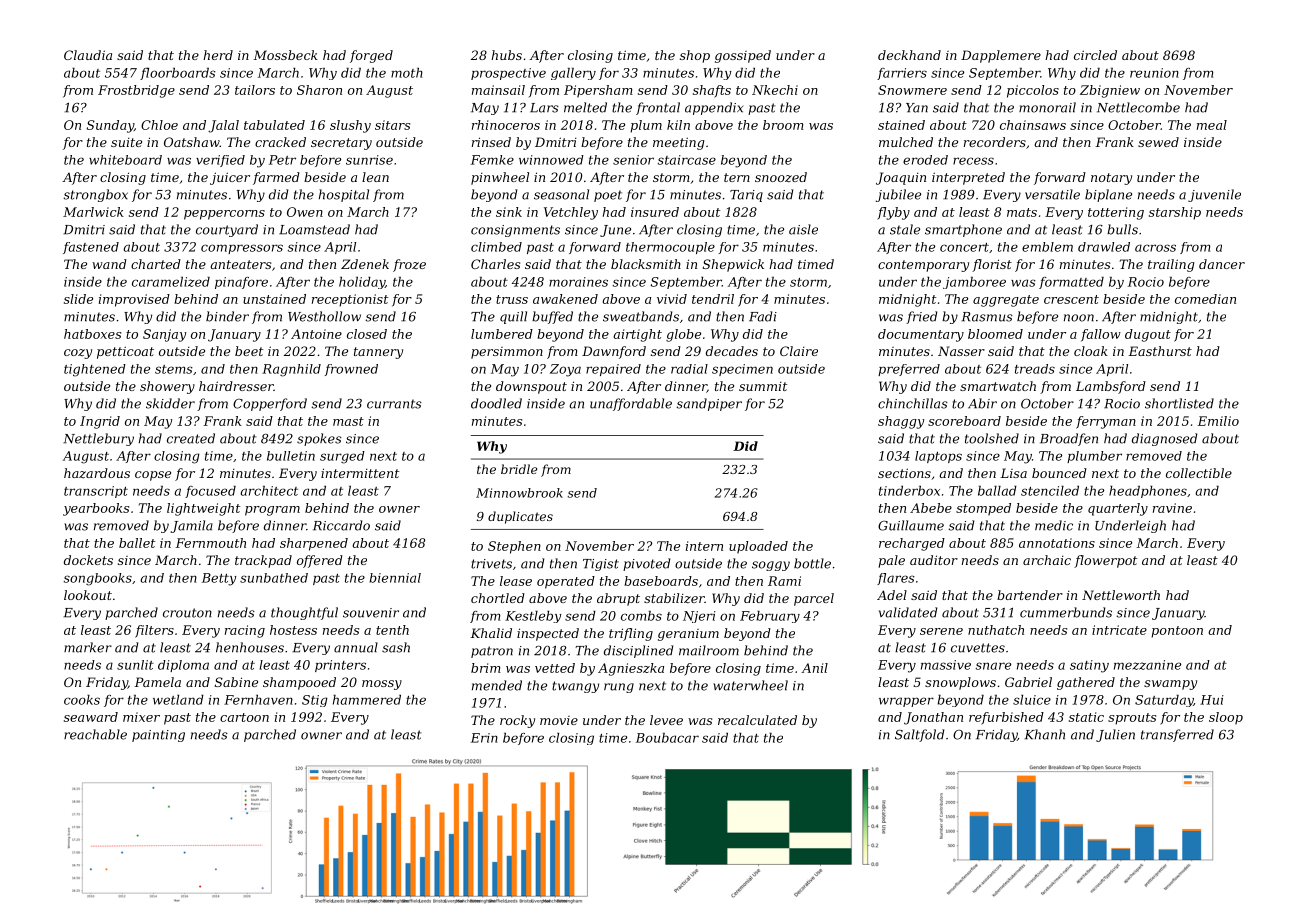 Image resolution: width=1308 pixels, height=924 pixels. What do you see at coordinates (1154, 73) in the page?
I see `reunion` at bounding box center [1154, 73].
